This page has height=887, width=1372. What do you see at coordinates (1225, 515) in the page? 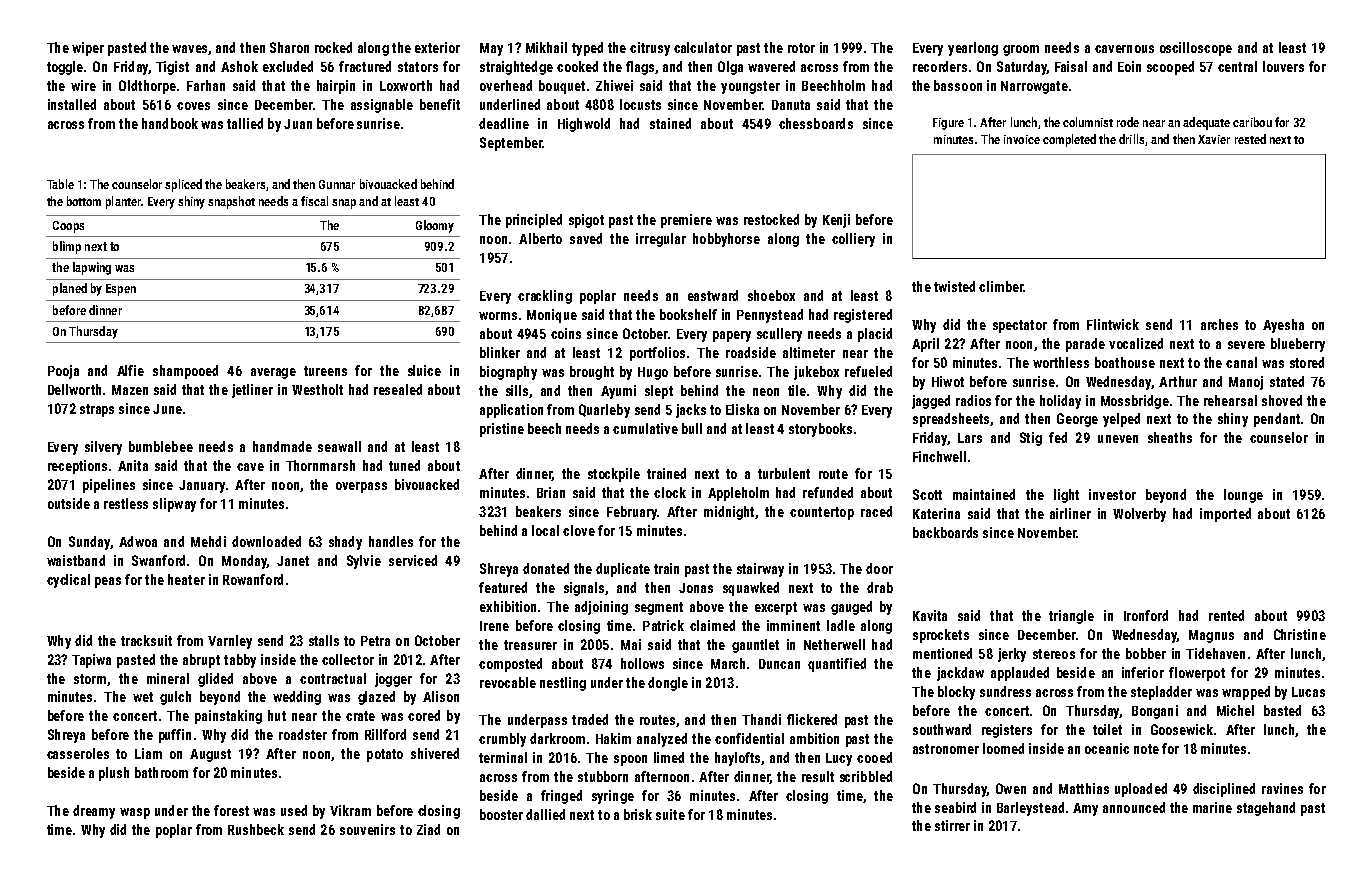
I see `imported` at bounding box center [1225, 515].
